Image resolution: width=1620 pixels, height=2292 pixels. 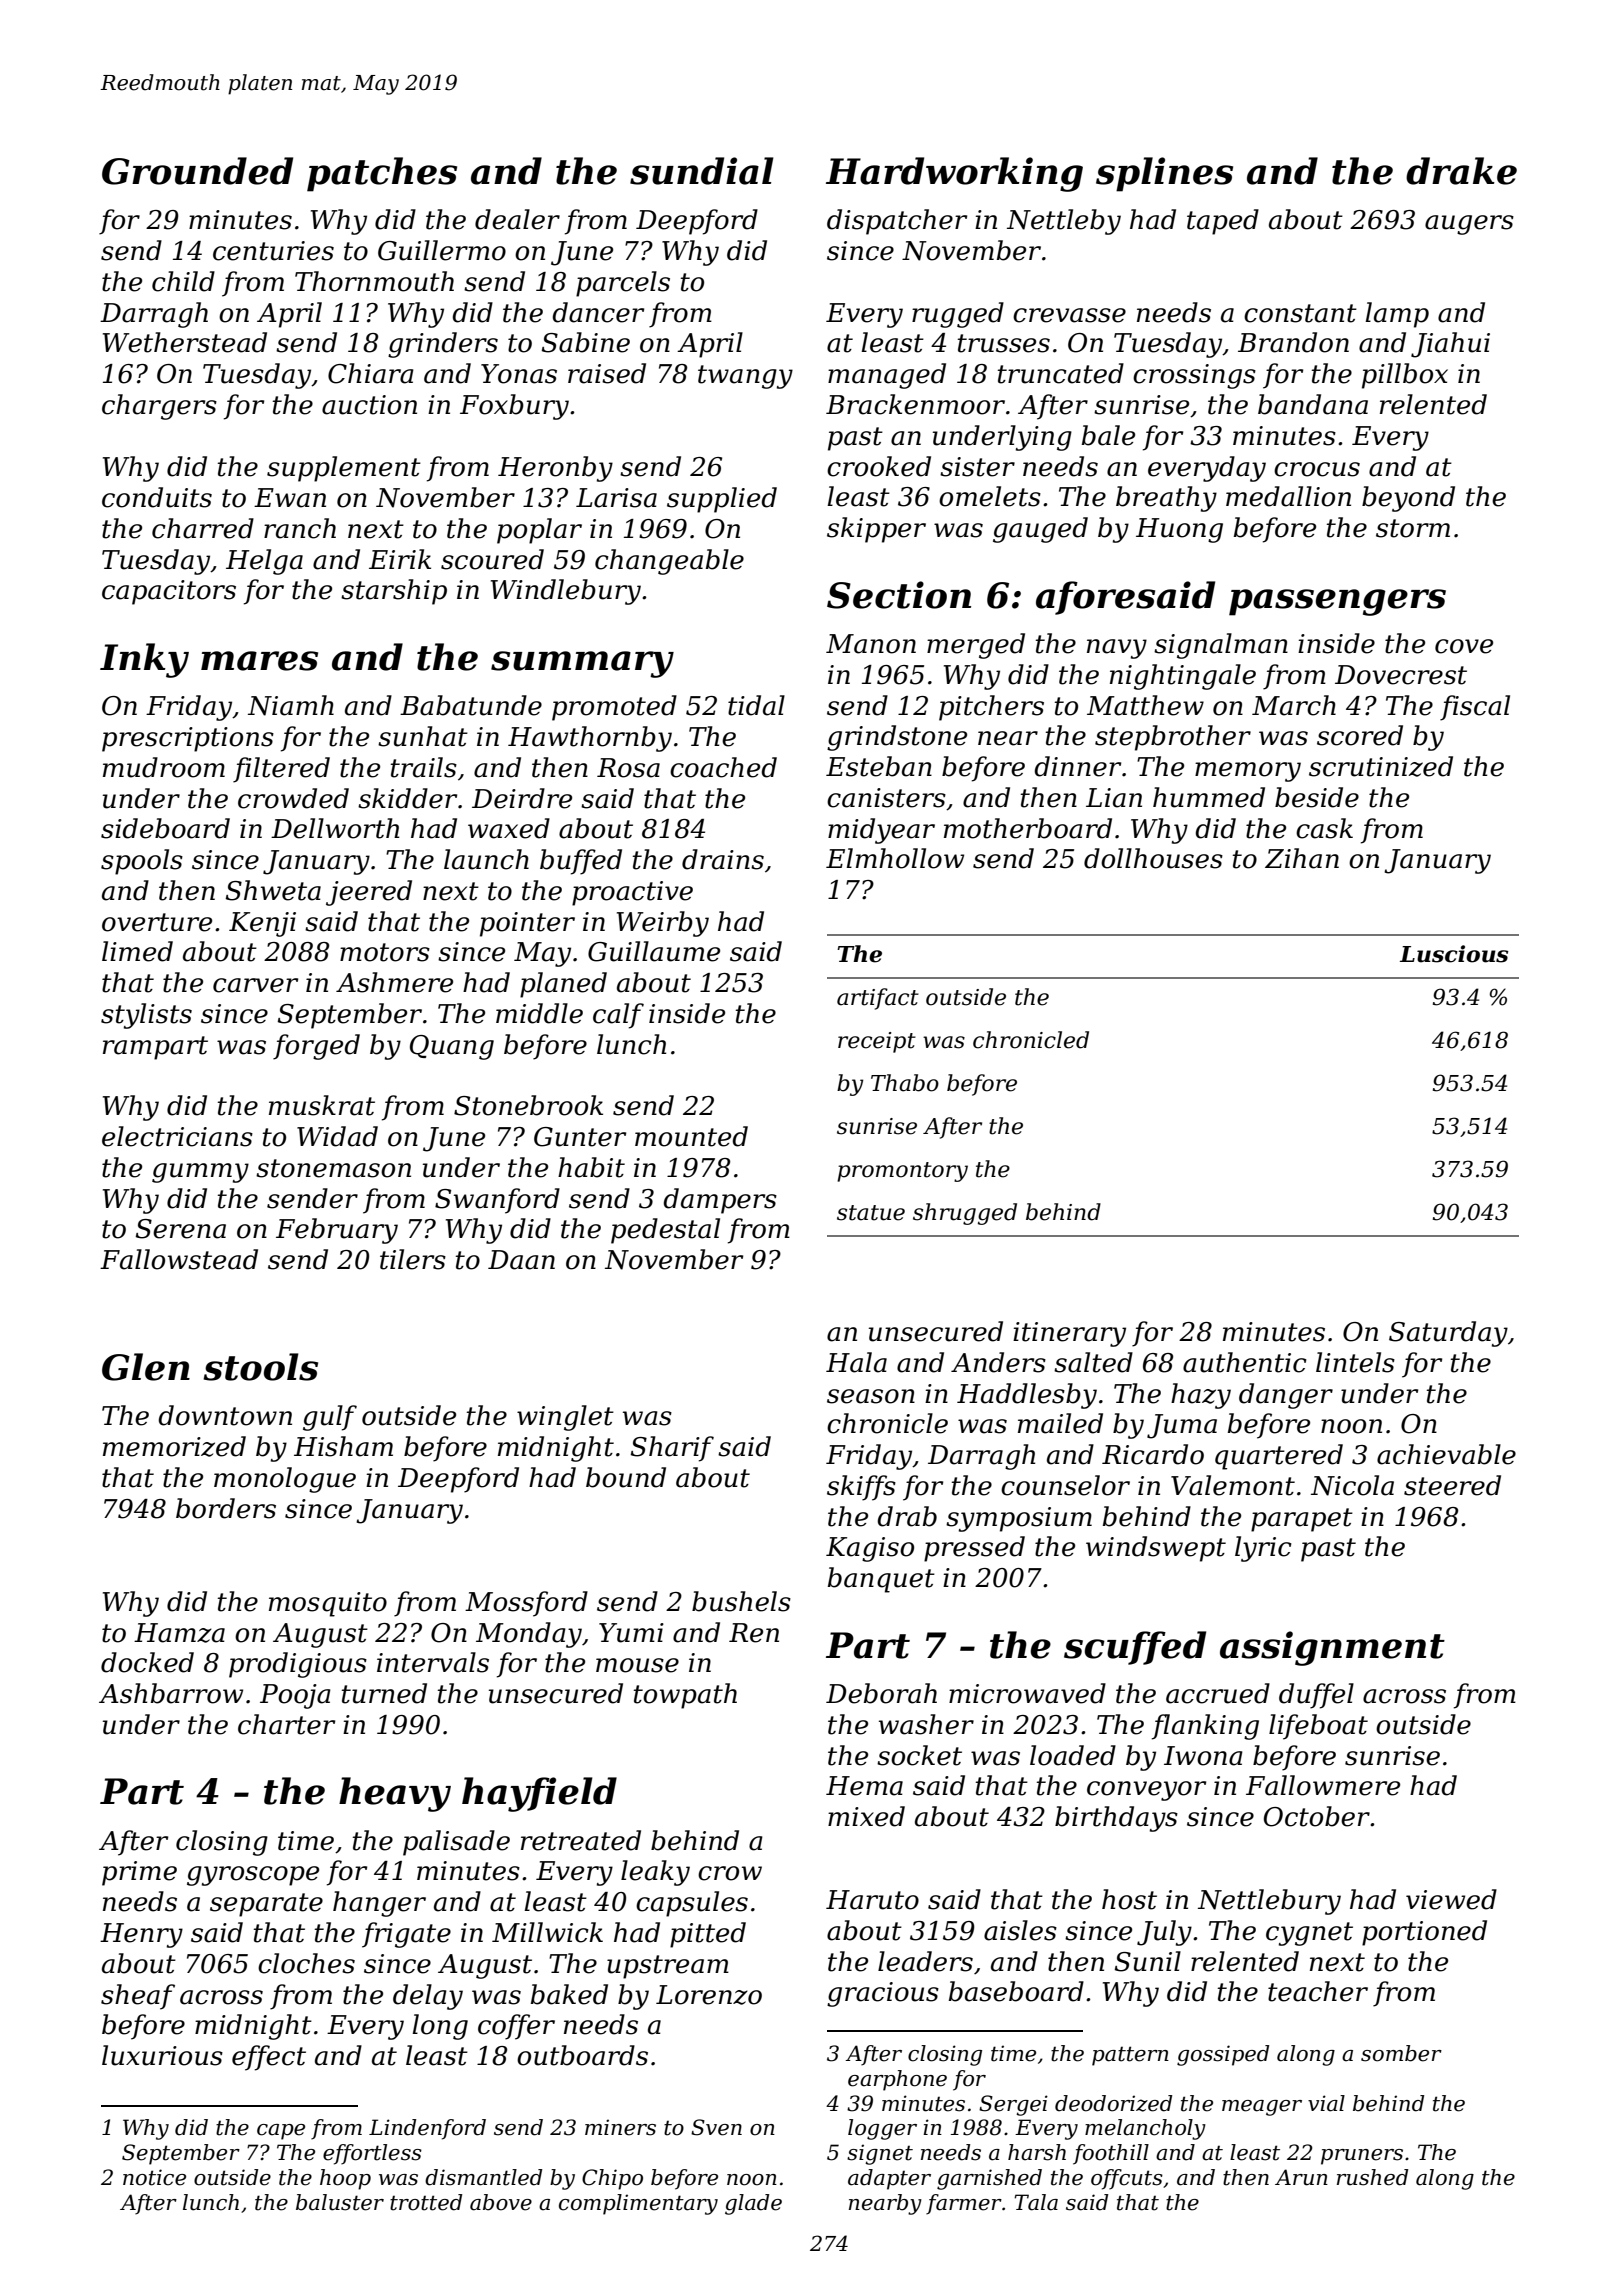 I want to click on memory, so click(x=1248, y=772).
